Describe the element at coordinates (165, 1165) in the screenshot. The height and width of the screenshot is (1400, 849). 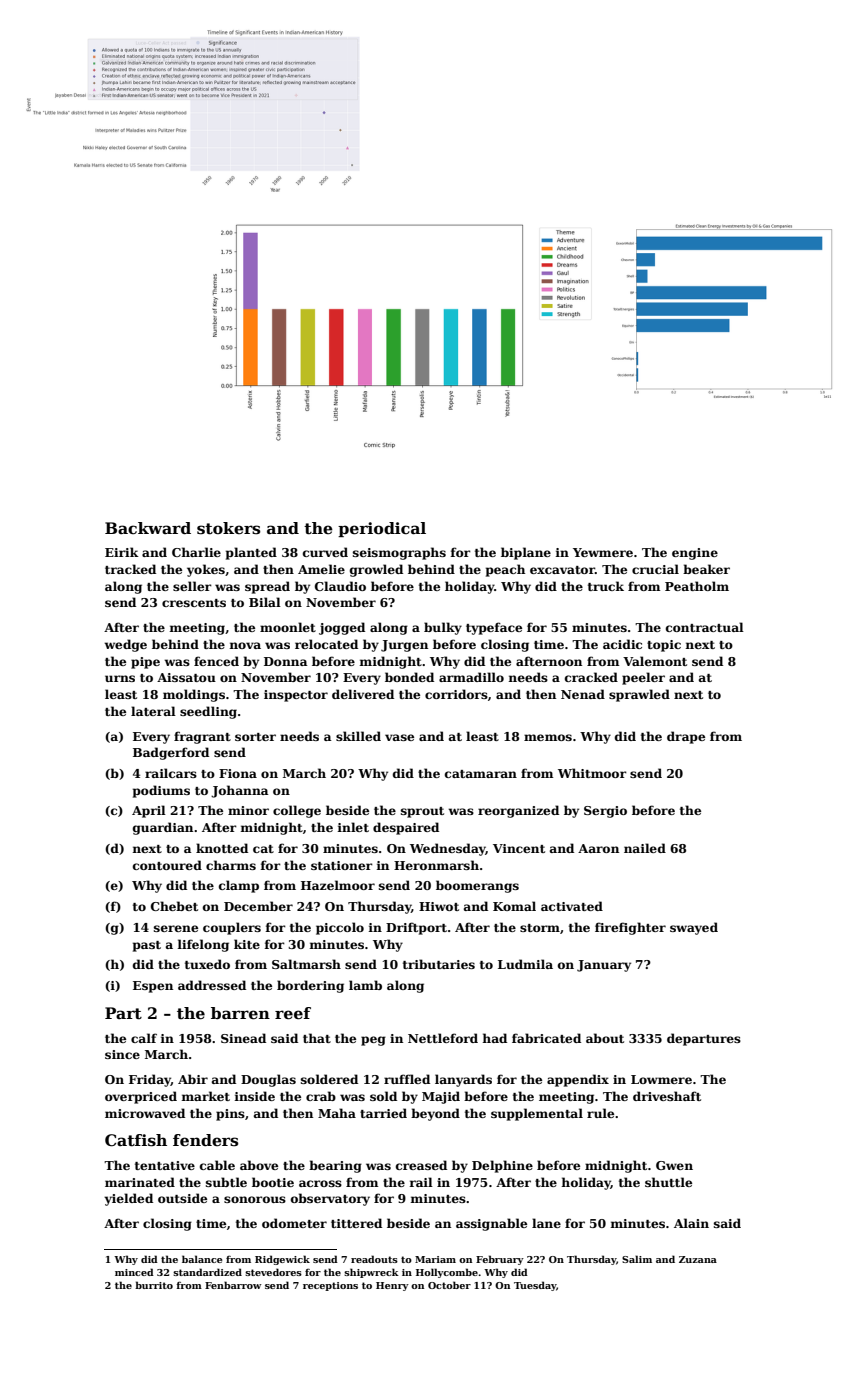
I see `tentative` at that location.
